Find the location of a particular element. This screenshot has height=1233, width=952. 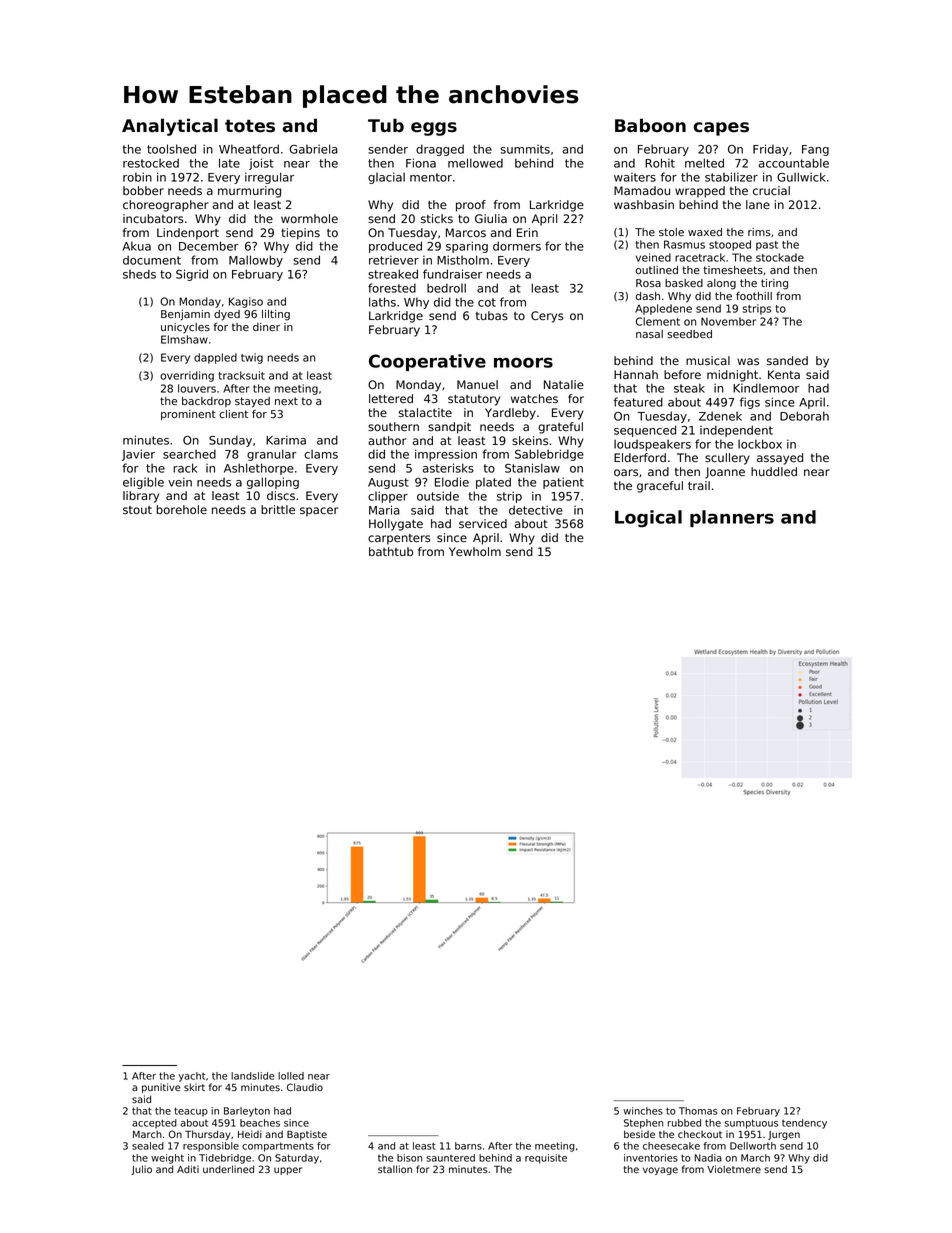

glacial is located at coordinates (386, 178).
